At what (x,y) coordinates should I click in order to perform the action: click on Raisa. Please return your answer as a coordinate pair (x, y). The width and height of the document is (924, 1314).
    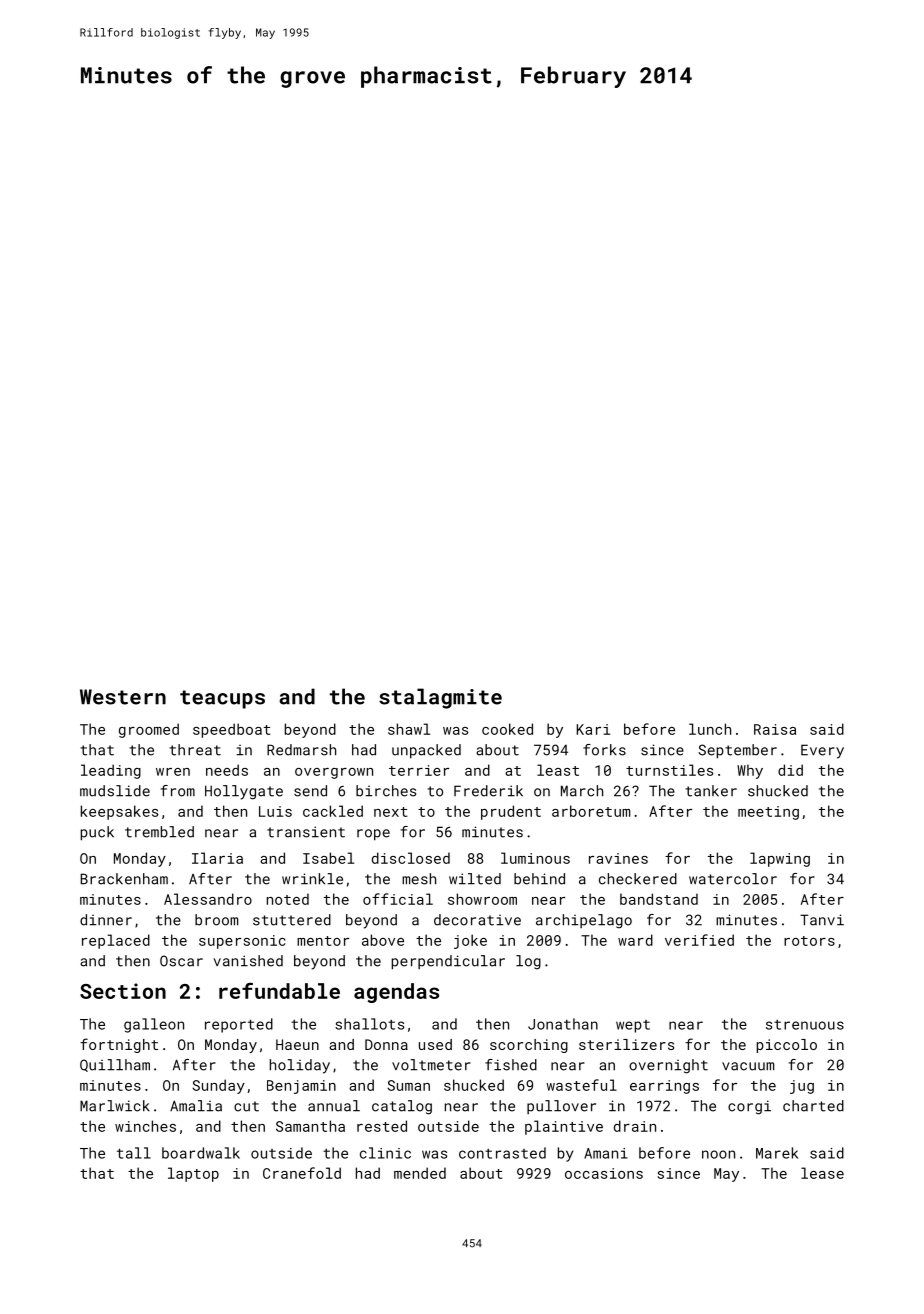
    Looking at the image, I should click on (775, 729).
